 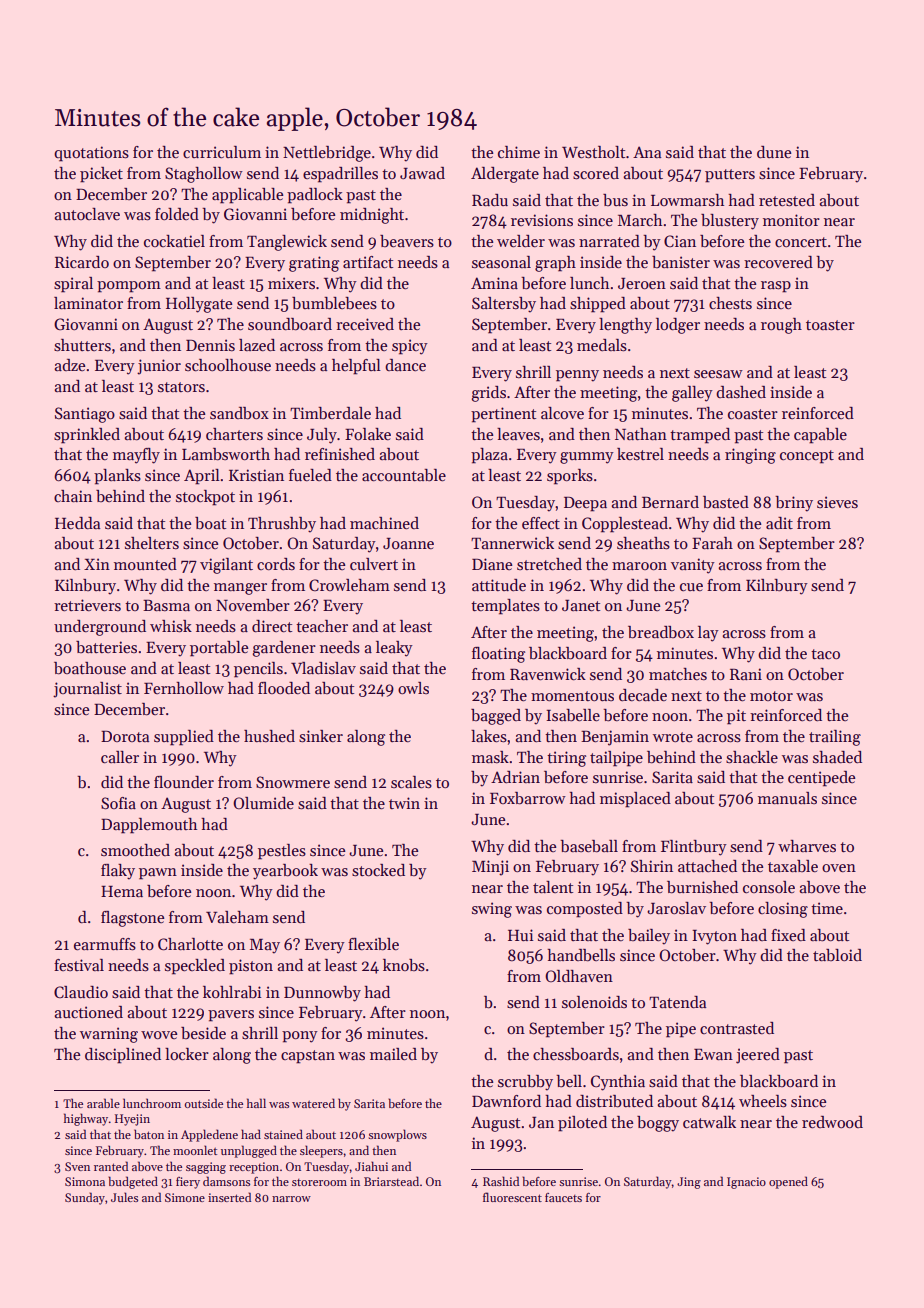 What do you see at coordinates (678, 326) in the image?
I see `lodger` at bounding box center [678, 326].
